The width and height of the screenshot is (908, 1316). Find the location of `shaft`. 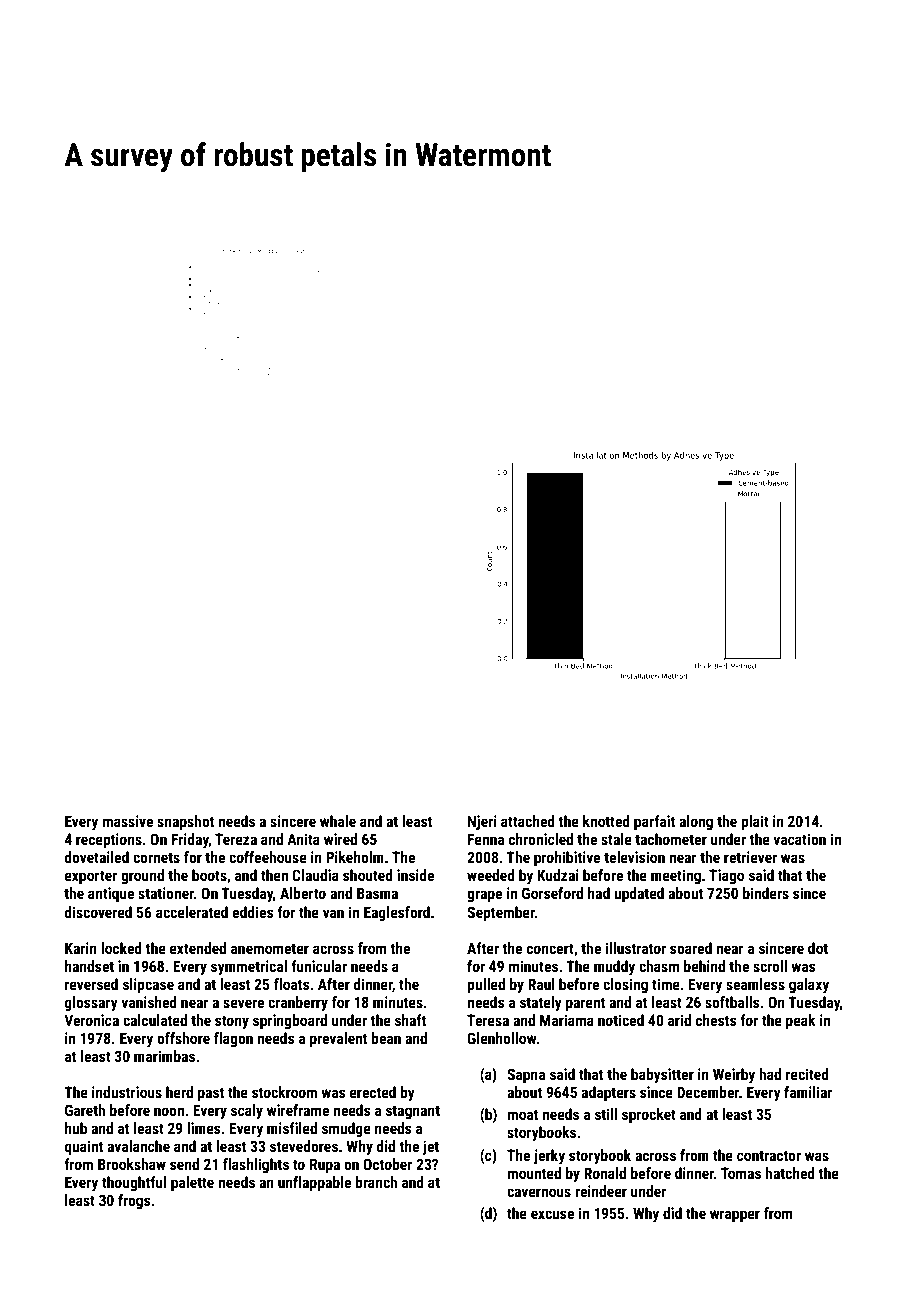

shaft is located at coordinates (410, 1020).
